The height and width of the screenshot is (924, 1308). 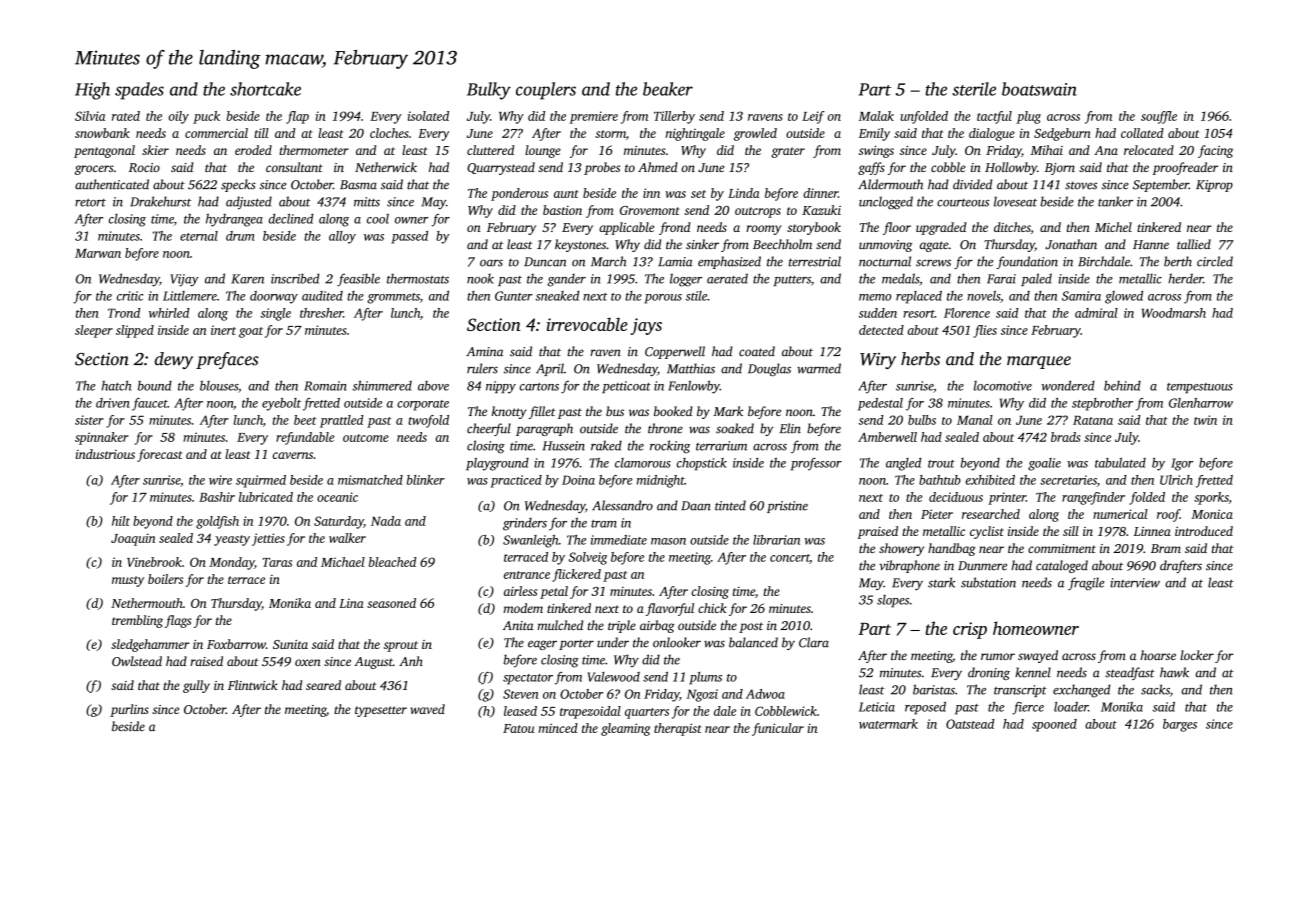 What do you see at coordinates (970, 724) in the screenshot?
I see `Oatstead` at bounding box center [970, 724].
